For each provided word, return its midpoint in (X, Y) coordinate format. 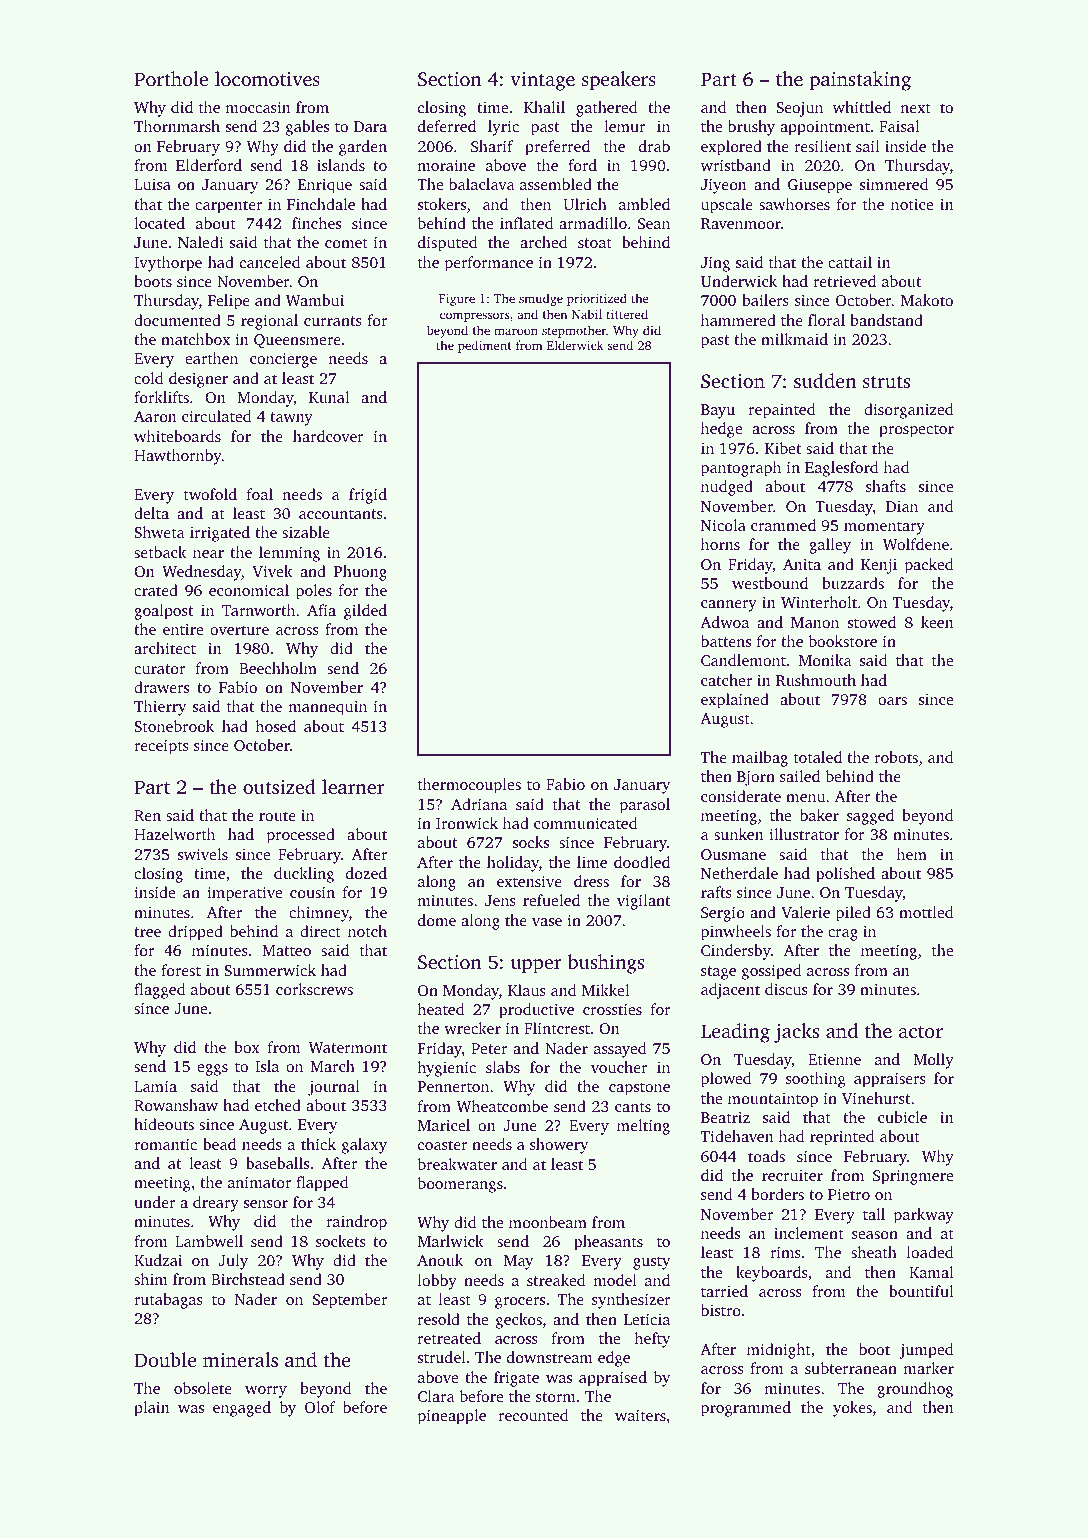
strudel (442, 1357)
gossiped (771, 972)
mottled (926, 912)
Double (165, 1359)
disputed (447, 244)
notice (912, 204)
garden (363, 148)
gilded (365, 612)
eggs (212, 1070)
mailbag (760, 759)
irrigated (220, 534)
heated (440, 1009)
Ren (147, 815)
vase (547, 922)
